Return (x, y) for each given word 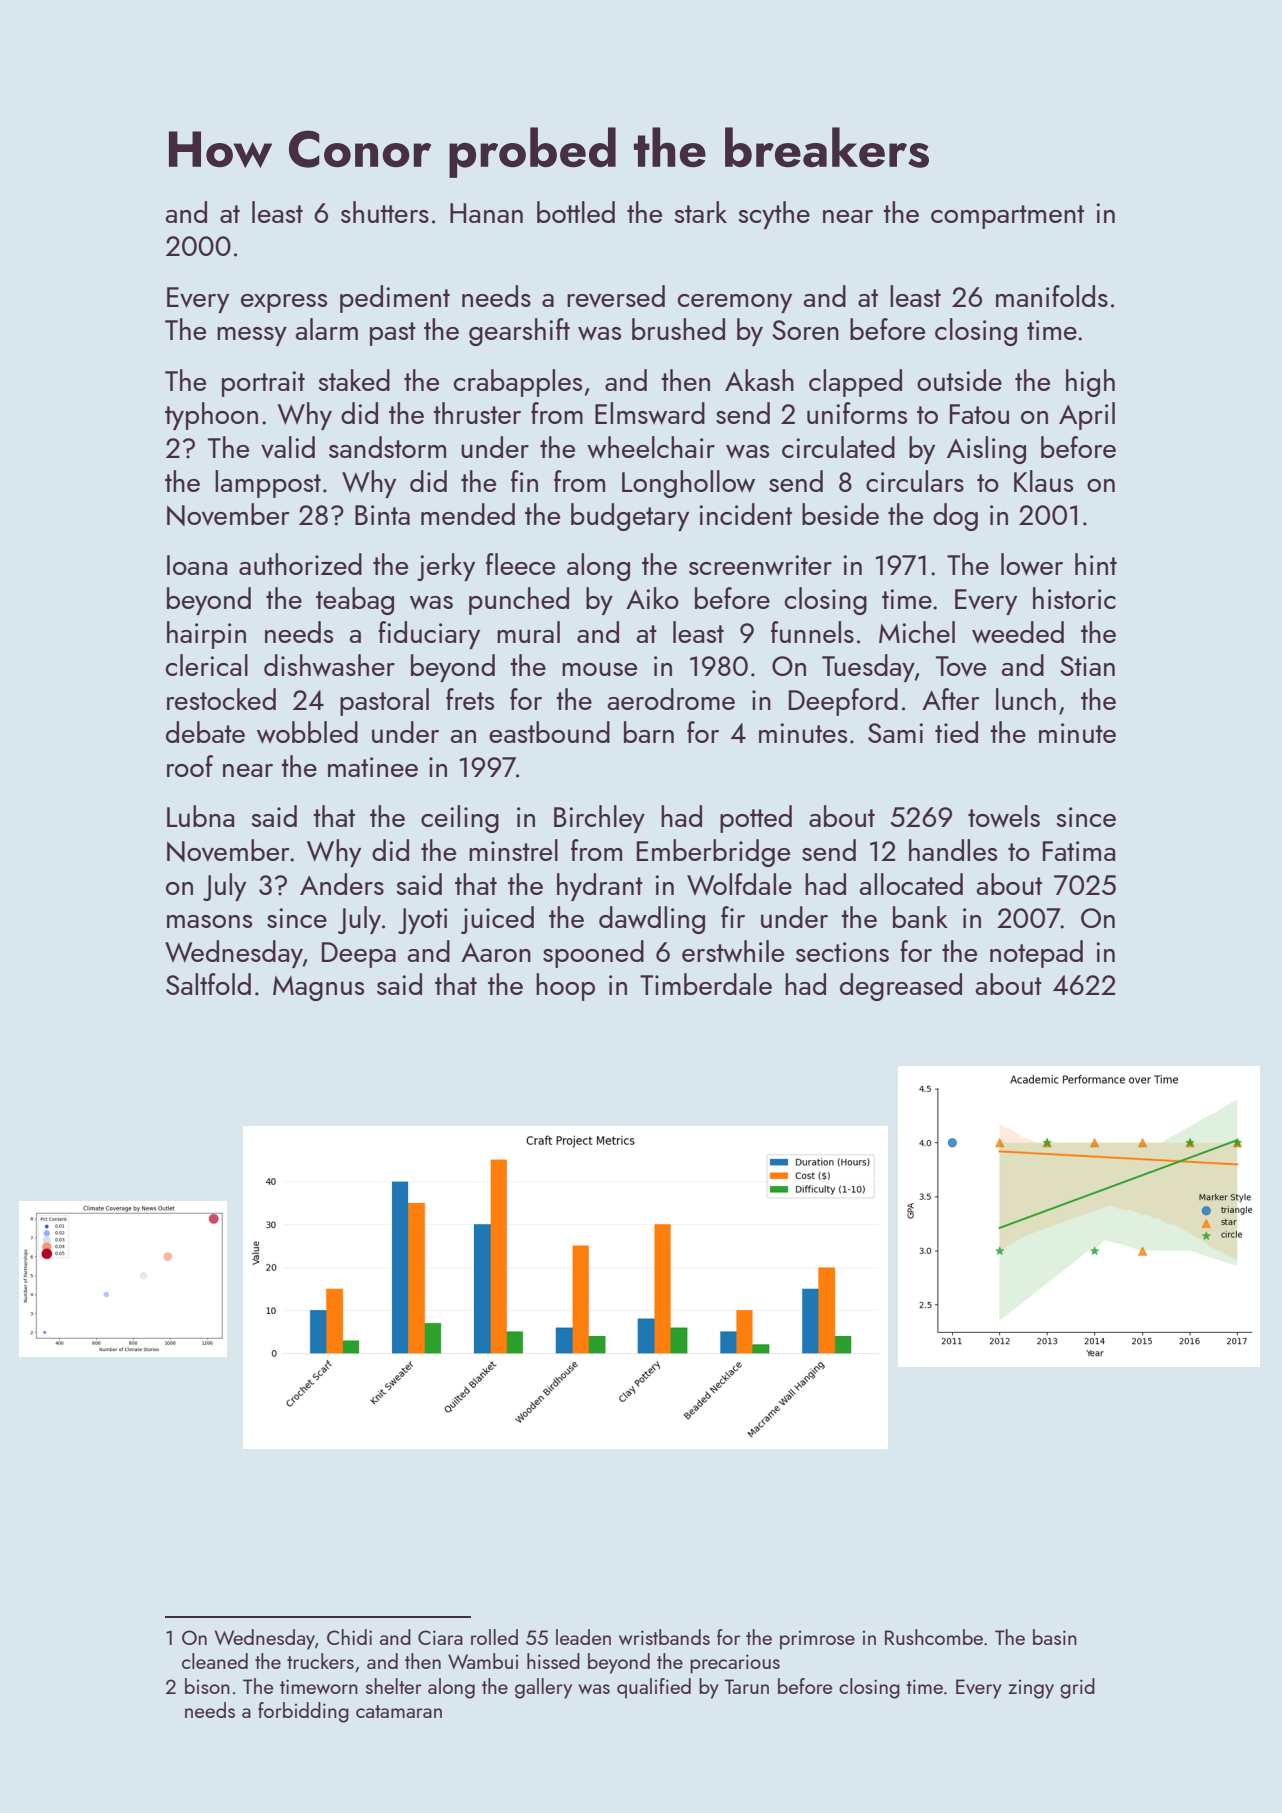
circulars (915, 481)
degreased (901, 987)
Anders (342, 884)
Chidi (349, 1637)
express (284, 303)
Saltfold (208, 984)
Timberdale (706, 984)
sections (842, 952)
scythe (774, 215)
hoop (565, 987)
